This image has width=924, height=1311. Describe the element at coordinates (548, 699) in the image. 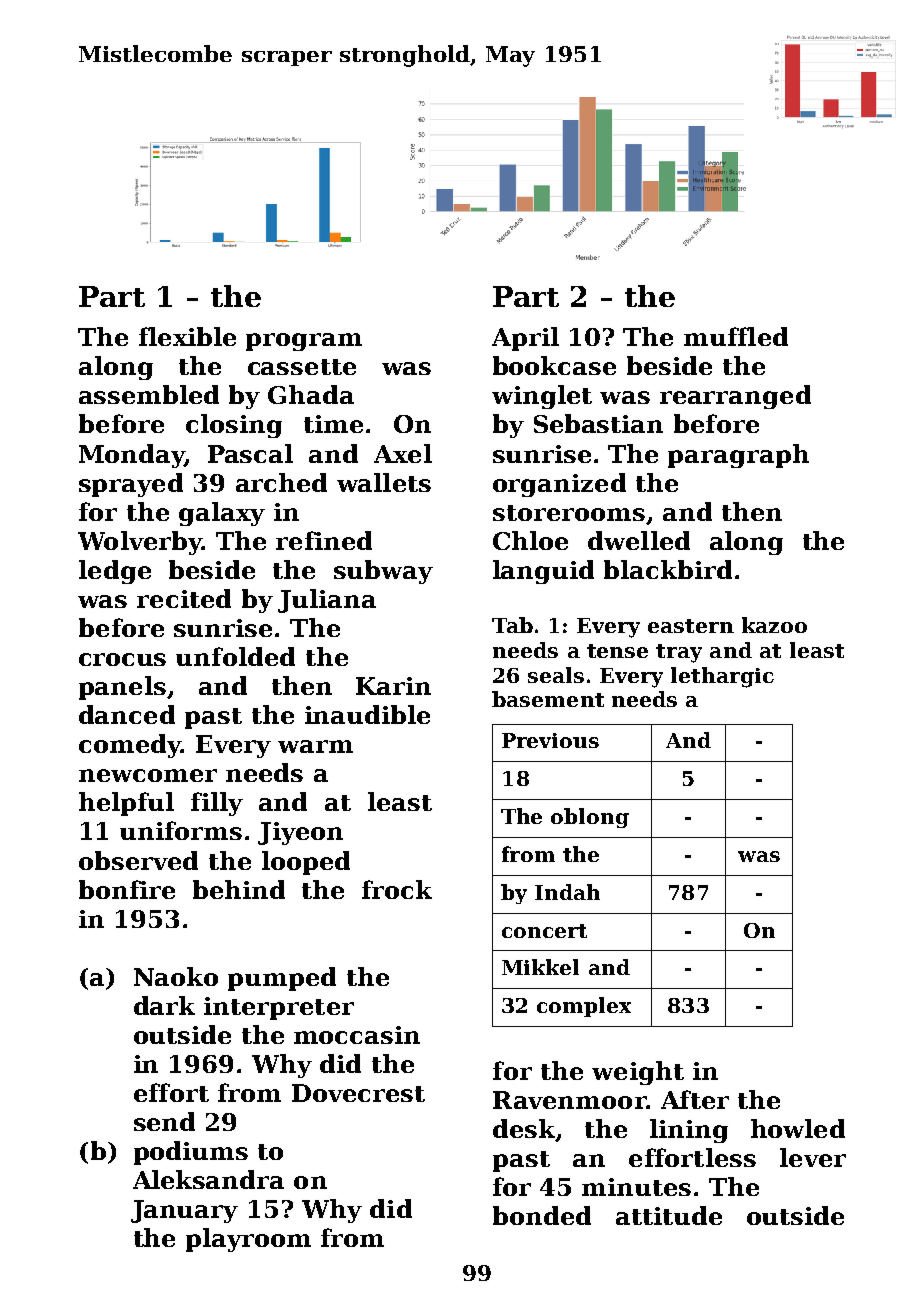

I see `basement` at that location.
